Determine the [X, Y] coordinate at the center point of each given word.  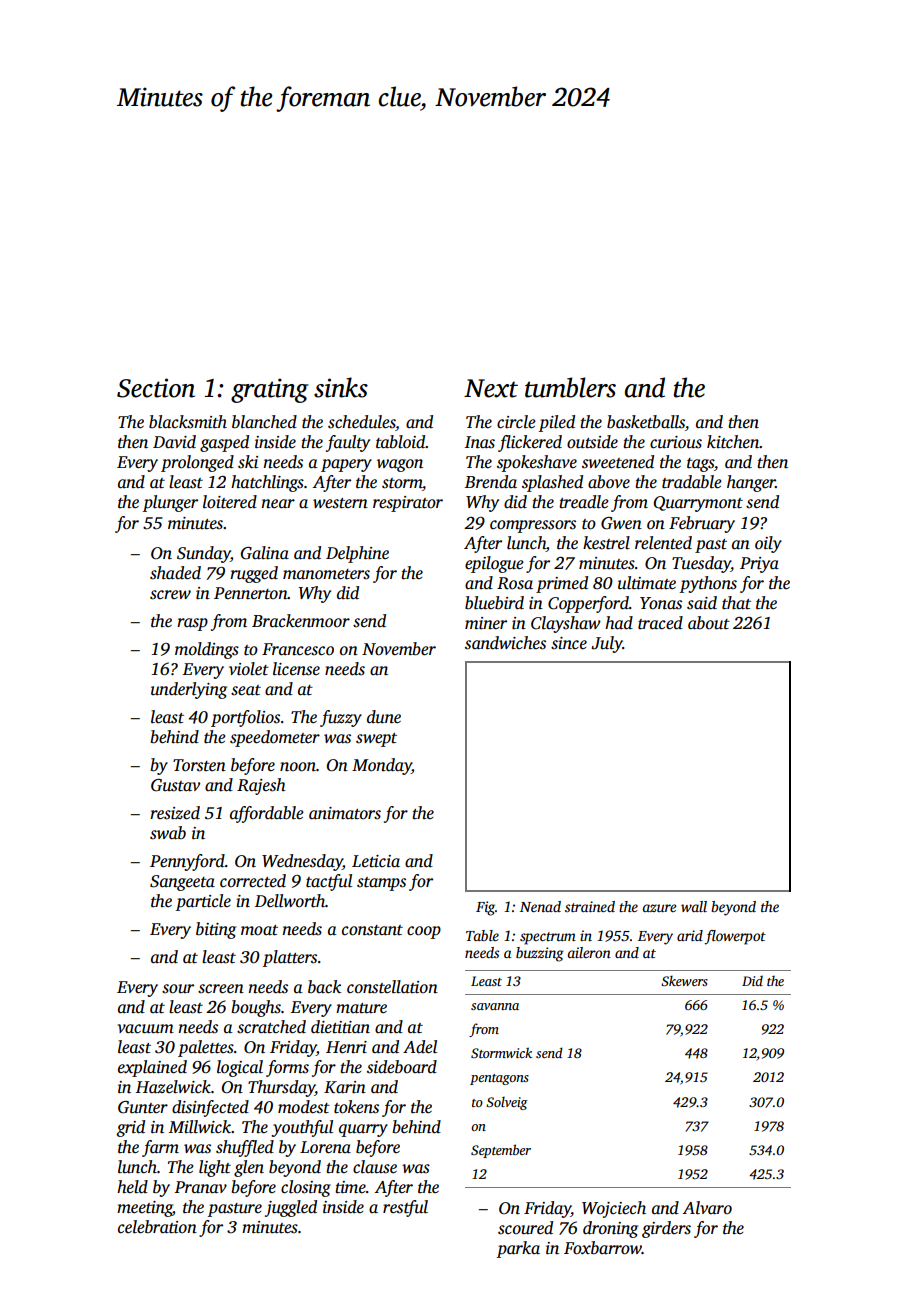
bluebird [494, 603]
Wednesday [302, 862]
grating [269, 390]
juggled [291, 1208]
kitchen [733, 441]
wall [694, 906]
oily [768, 544]
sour [178, 989]
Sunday [204, 554]
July [607, 644]
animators [345, 813]
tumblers [570, 387]
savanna [495, 1006]
